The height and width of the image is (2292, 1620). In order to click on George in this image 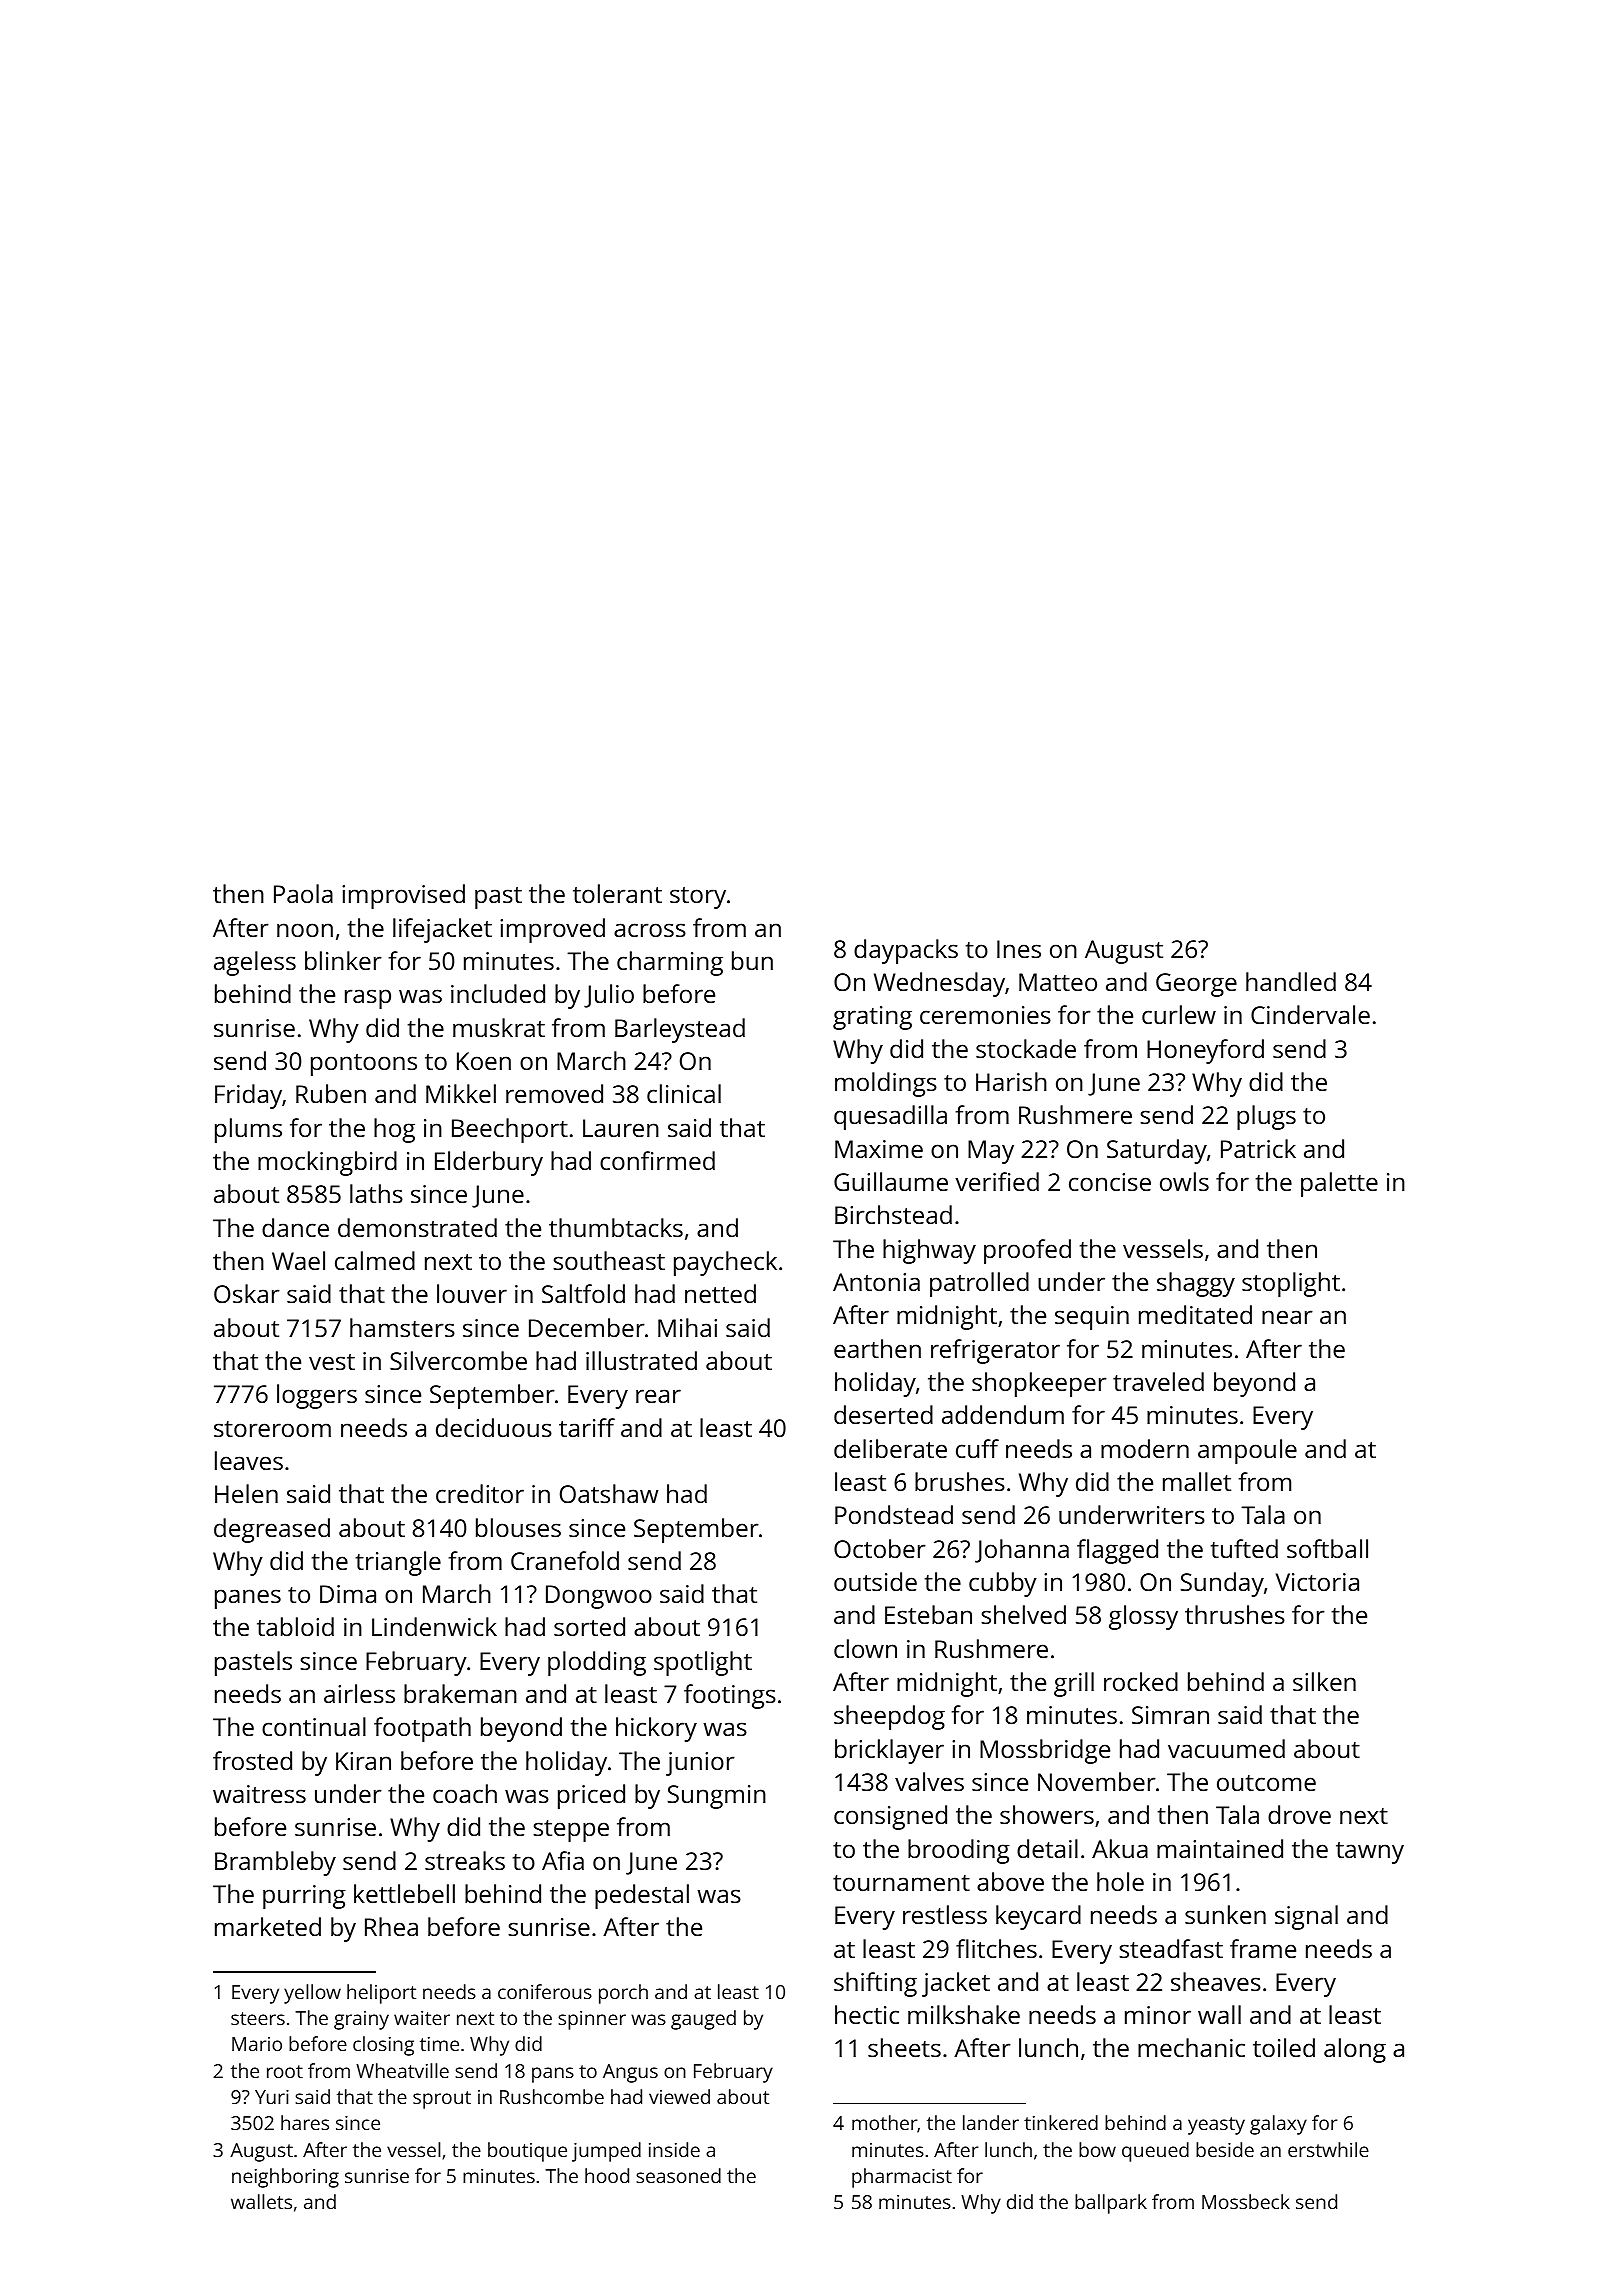, I will do `click(1196, 985)`.
